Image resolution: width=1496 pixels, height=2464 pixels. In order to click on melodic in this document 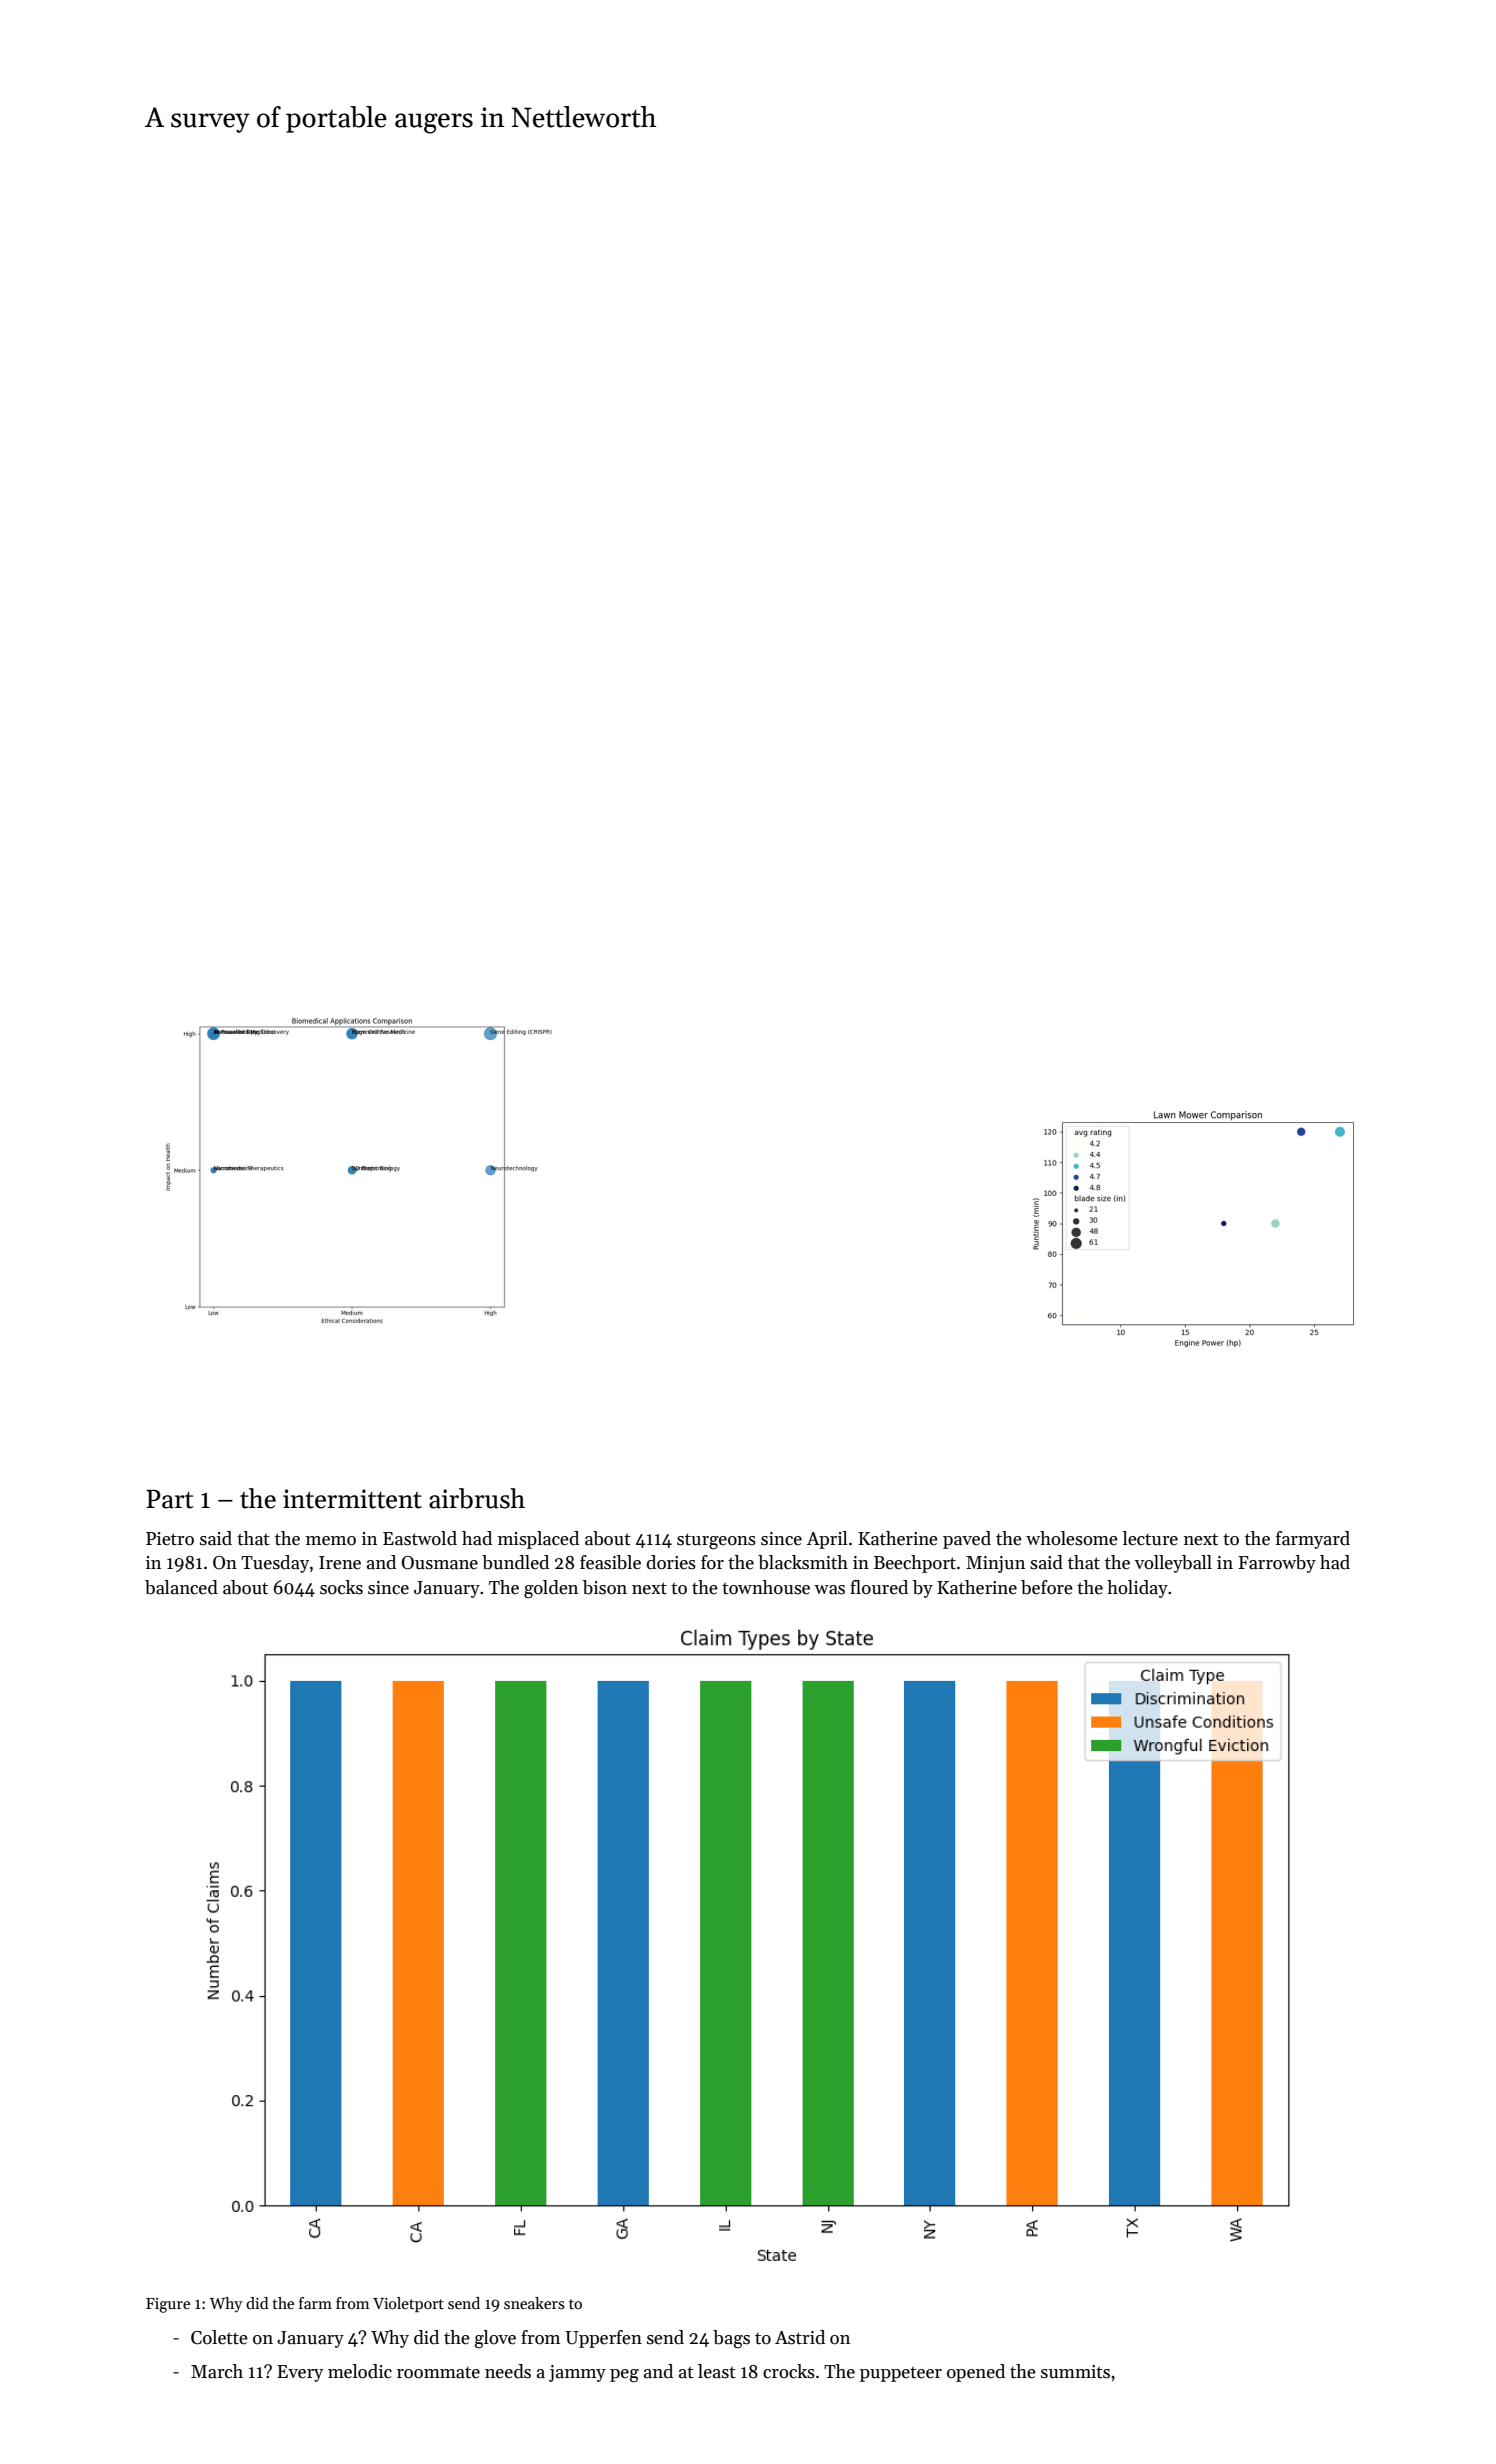, I will do `click(360, 2371)`.
